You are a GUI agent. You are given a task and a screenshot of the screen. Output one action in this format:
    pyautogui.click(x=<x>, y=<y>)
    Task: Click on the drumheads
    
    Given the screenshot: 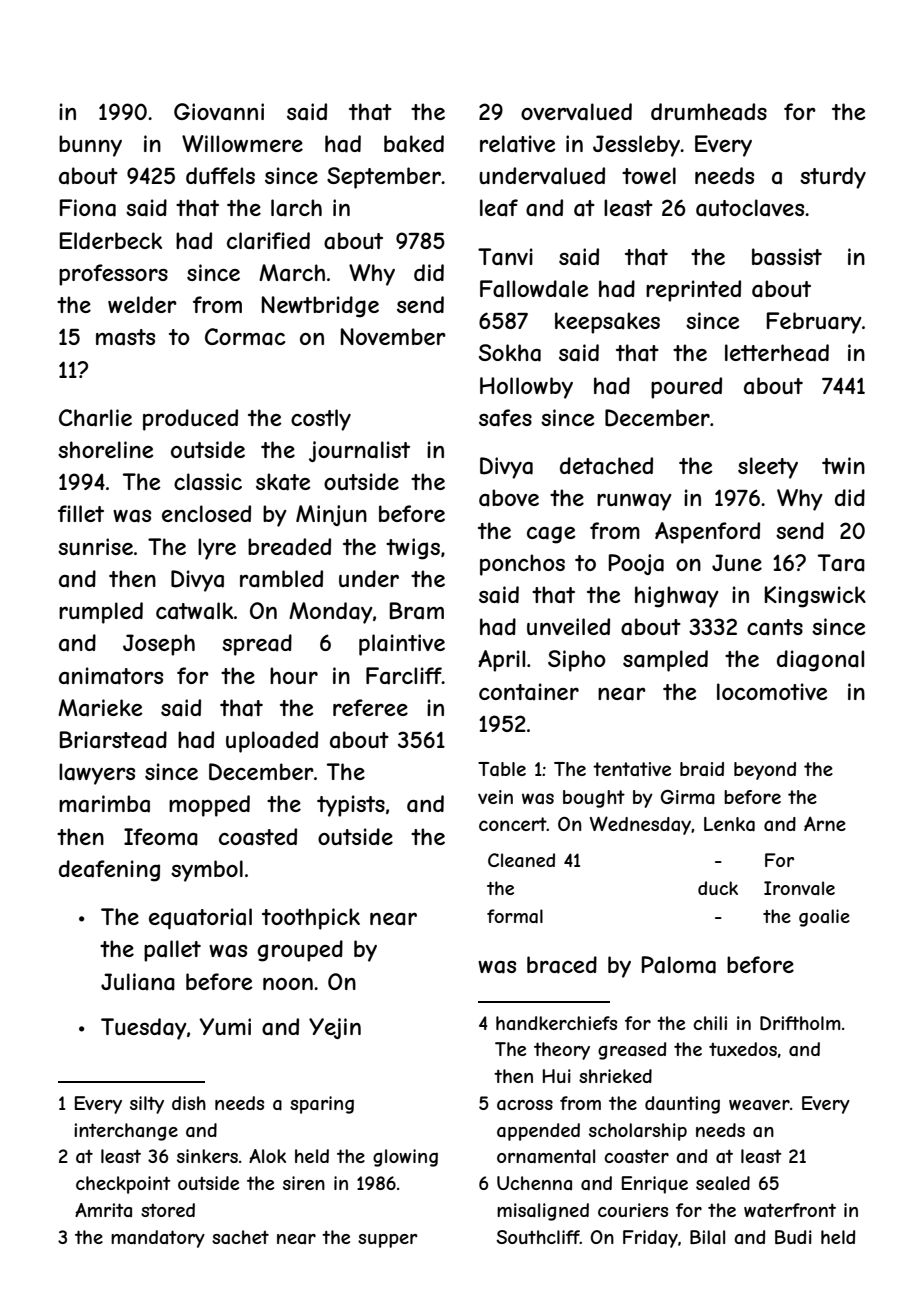 What is the action you would take?
    pyautogui.click(x=709, y=112)
